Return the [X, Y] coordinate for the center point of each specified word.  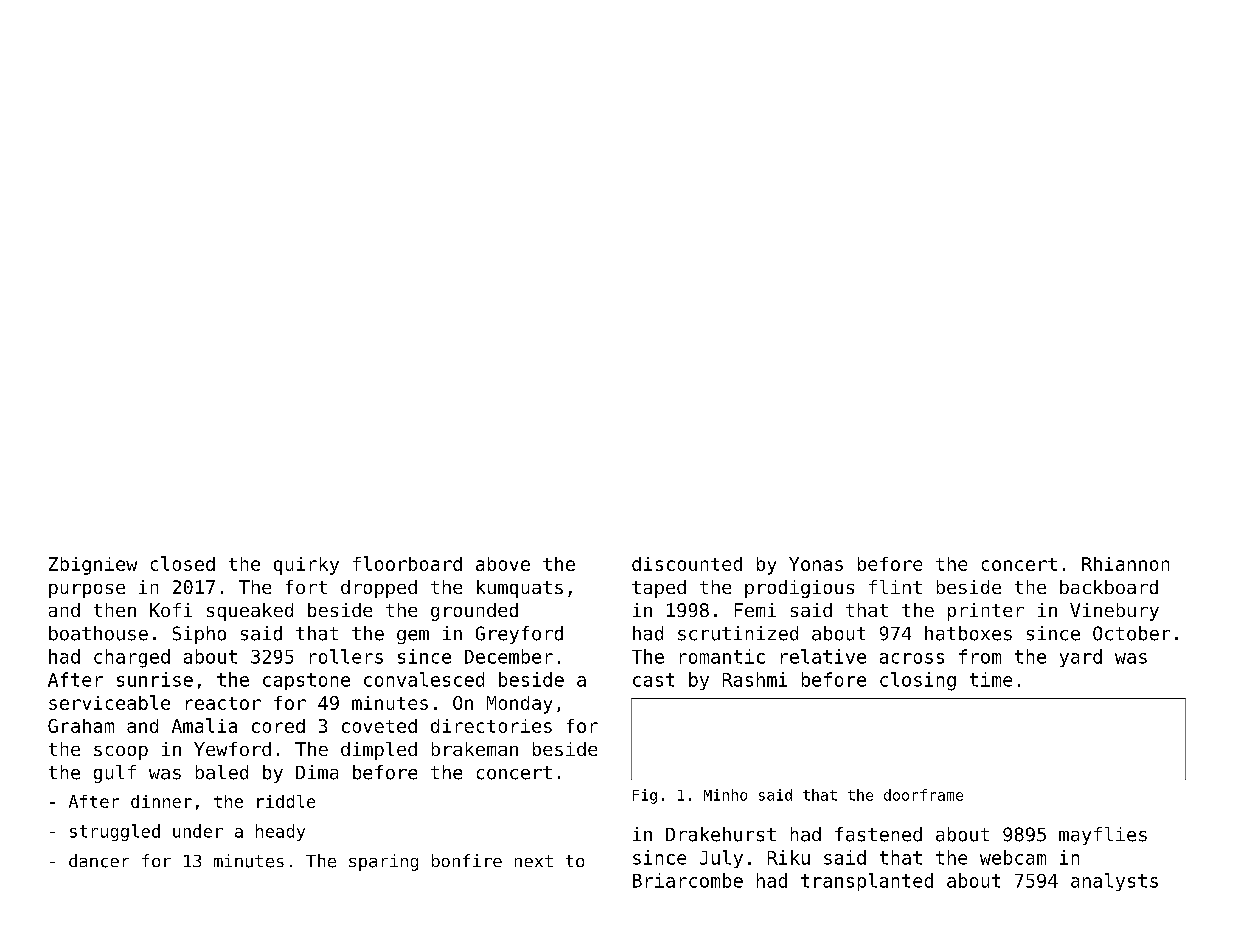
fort [306, 587]
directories [491, 726]
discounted [687, 564]
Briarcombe [688, 880]
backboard [1109, 587]
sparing [383, 862]
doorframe [923, 795]
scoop [121, 753]
